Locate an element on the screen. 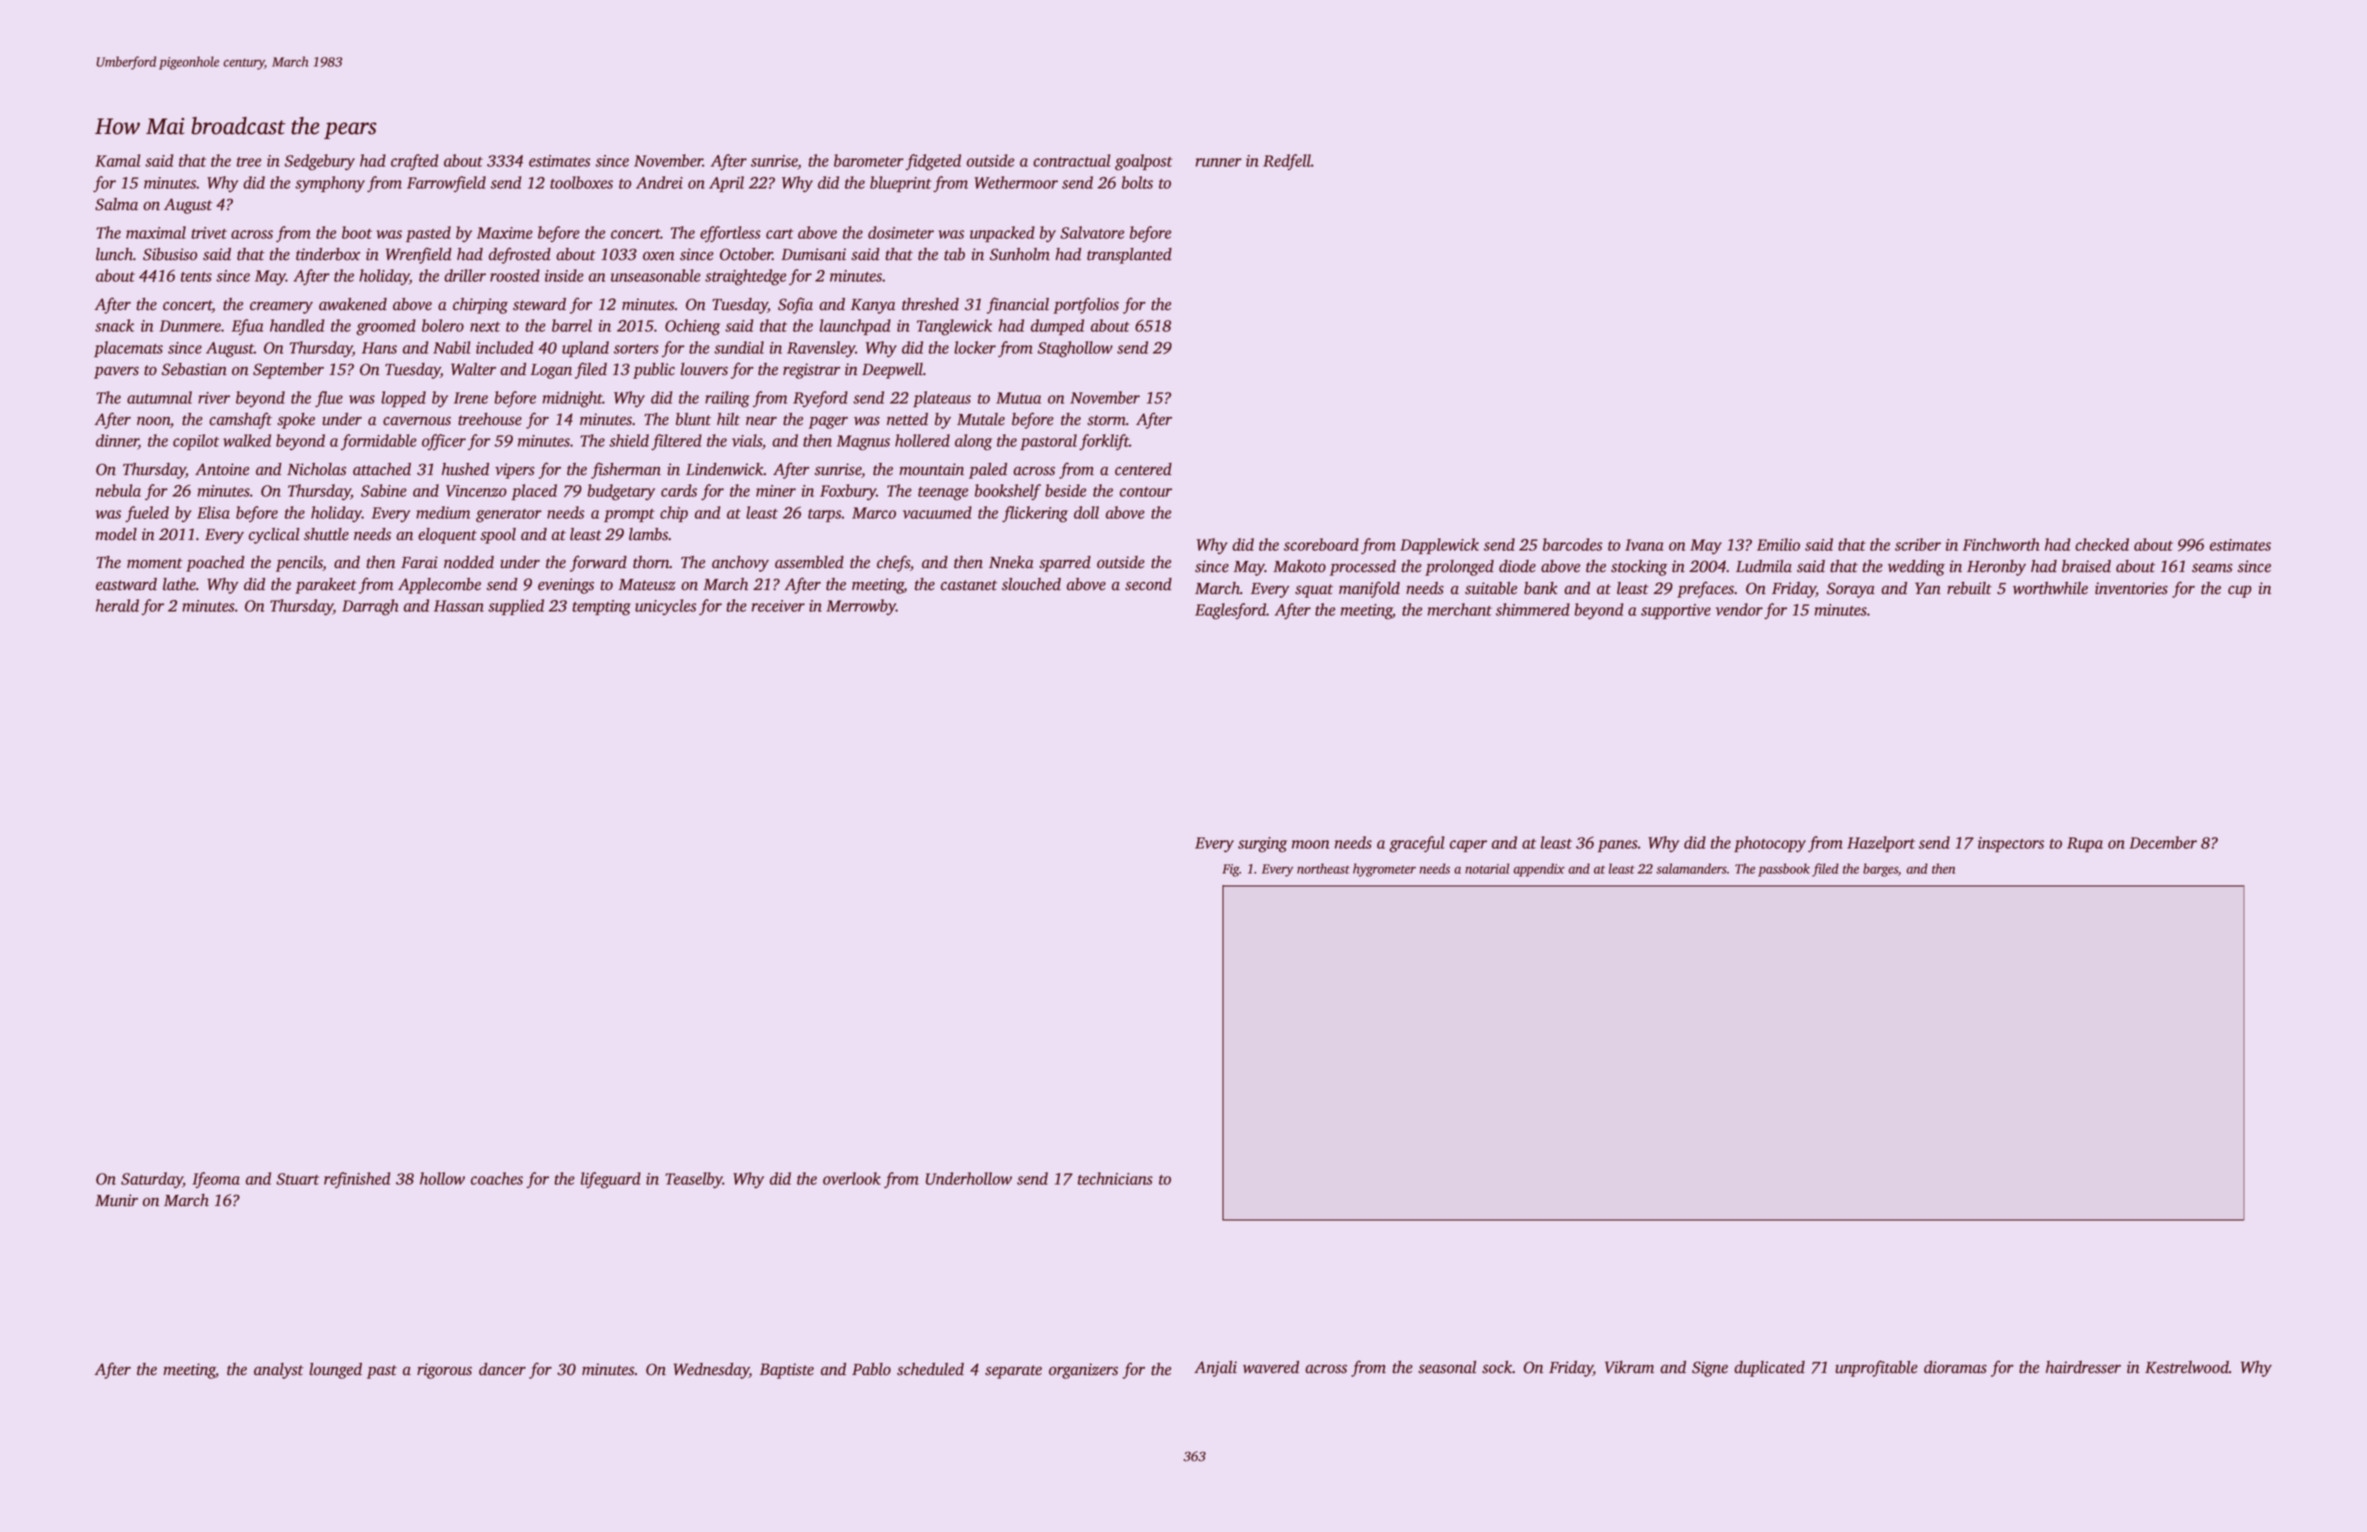 The width and height of the screenshot is (2367, 1532). Merrowby is located at coordinates (861, 607).
